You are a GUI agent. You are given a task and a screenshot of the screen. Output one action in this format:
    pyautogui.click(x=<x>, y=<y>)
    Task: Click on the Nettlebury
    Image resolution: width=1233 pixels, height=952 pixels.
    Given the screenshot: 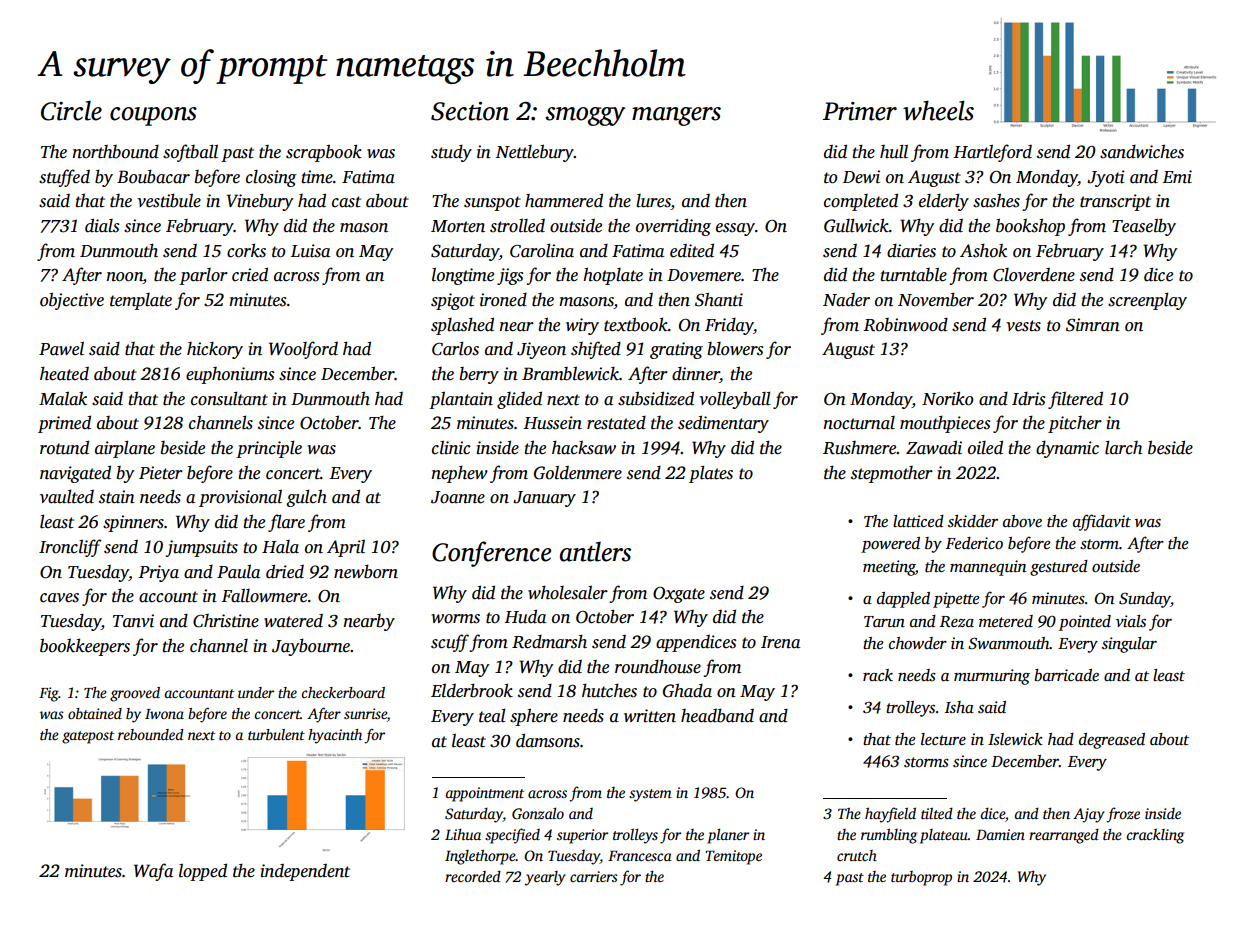 What is the action you would take?
    pyautogui.click(x=535, y=153)
